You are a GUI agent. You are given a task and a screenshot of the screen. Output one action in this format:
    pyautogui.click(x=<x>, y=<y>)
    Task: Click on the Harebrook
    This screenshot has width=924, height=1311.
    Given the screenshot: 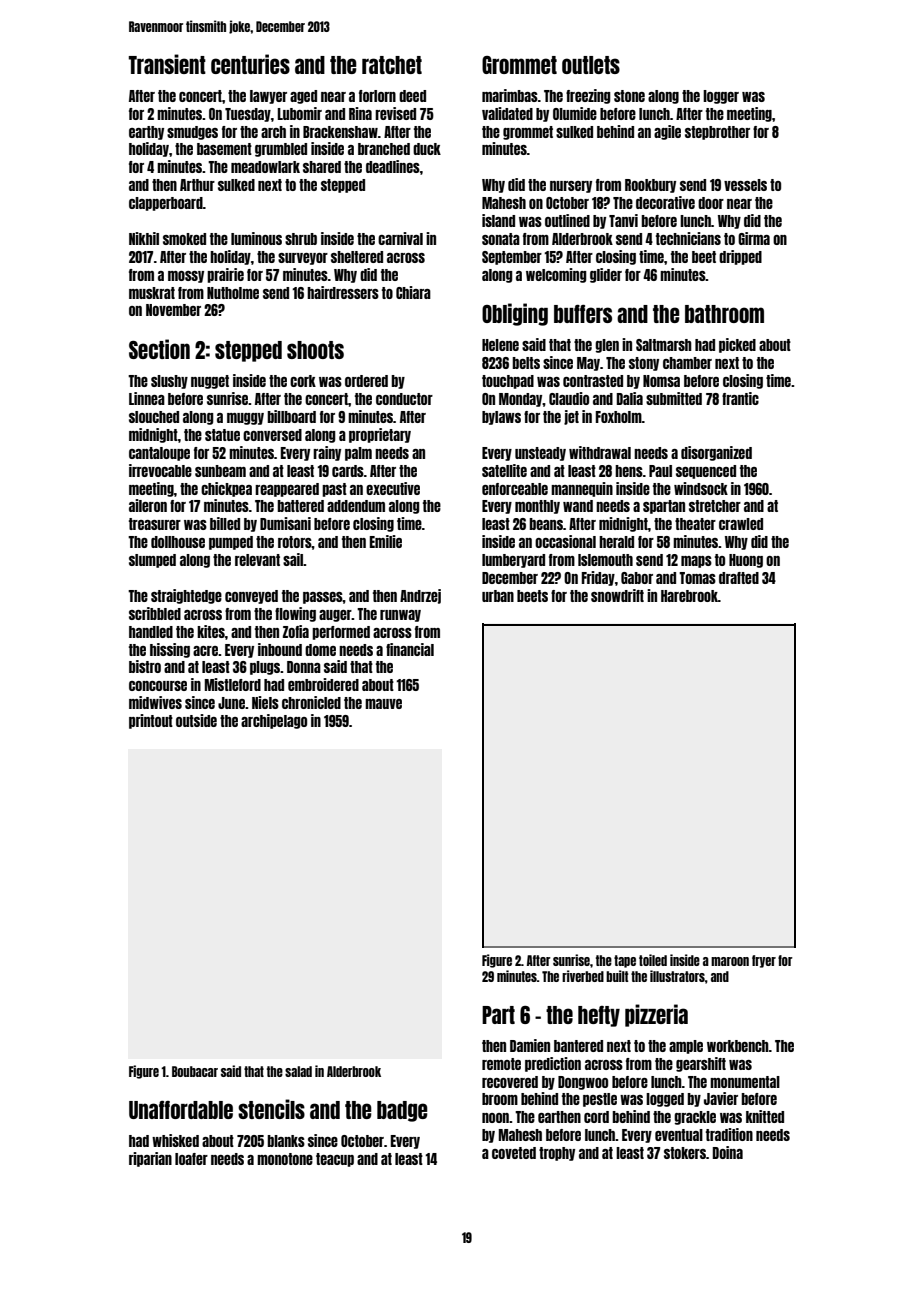 What is the action you would take?
    pyautogui.click(x=689, y=596)
